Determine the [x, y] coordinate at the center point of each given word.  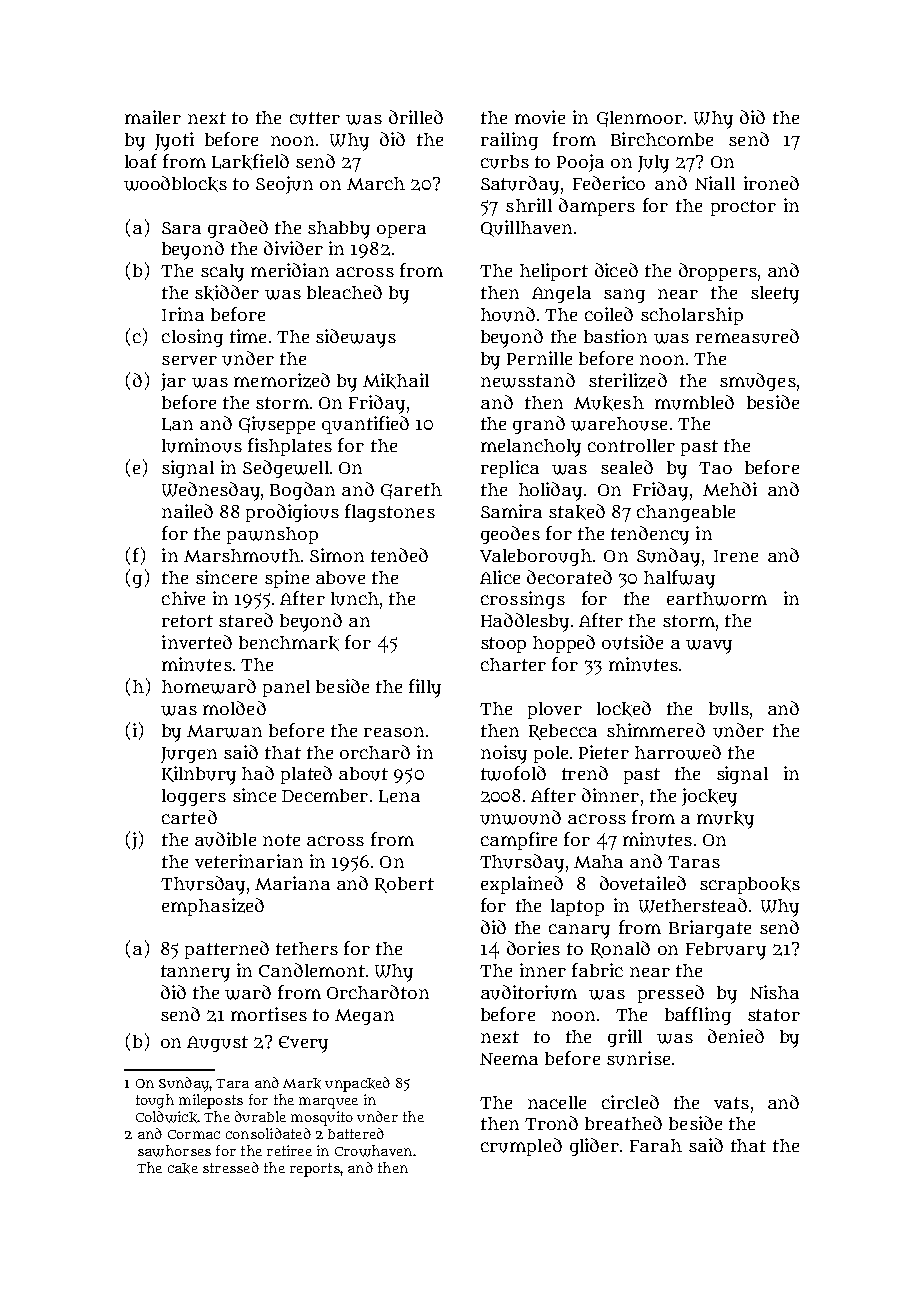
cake [183, 1168]
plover [555, 710]
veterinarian [249, 861]
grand [539, 425]
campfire [519, 841]
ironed [771, 183]
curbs [505, 162]
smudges [758, 382]
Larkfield [250, 162]
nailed [187, 511]
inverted [197, 642]
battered [356, 1133]
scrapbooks [750, 885]
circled [630, 1102]
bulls [729, 709]
